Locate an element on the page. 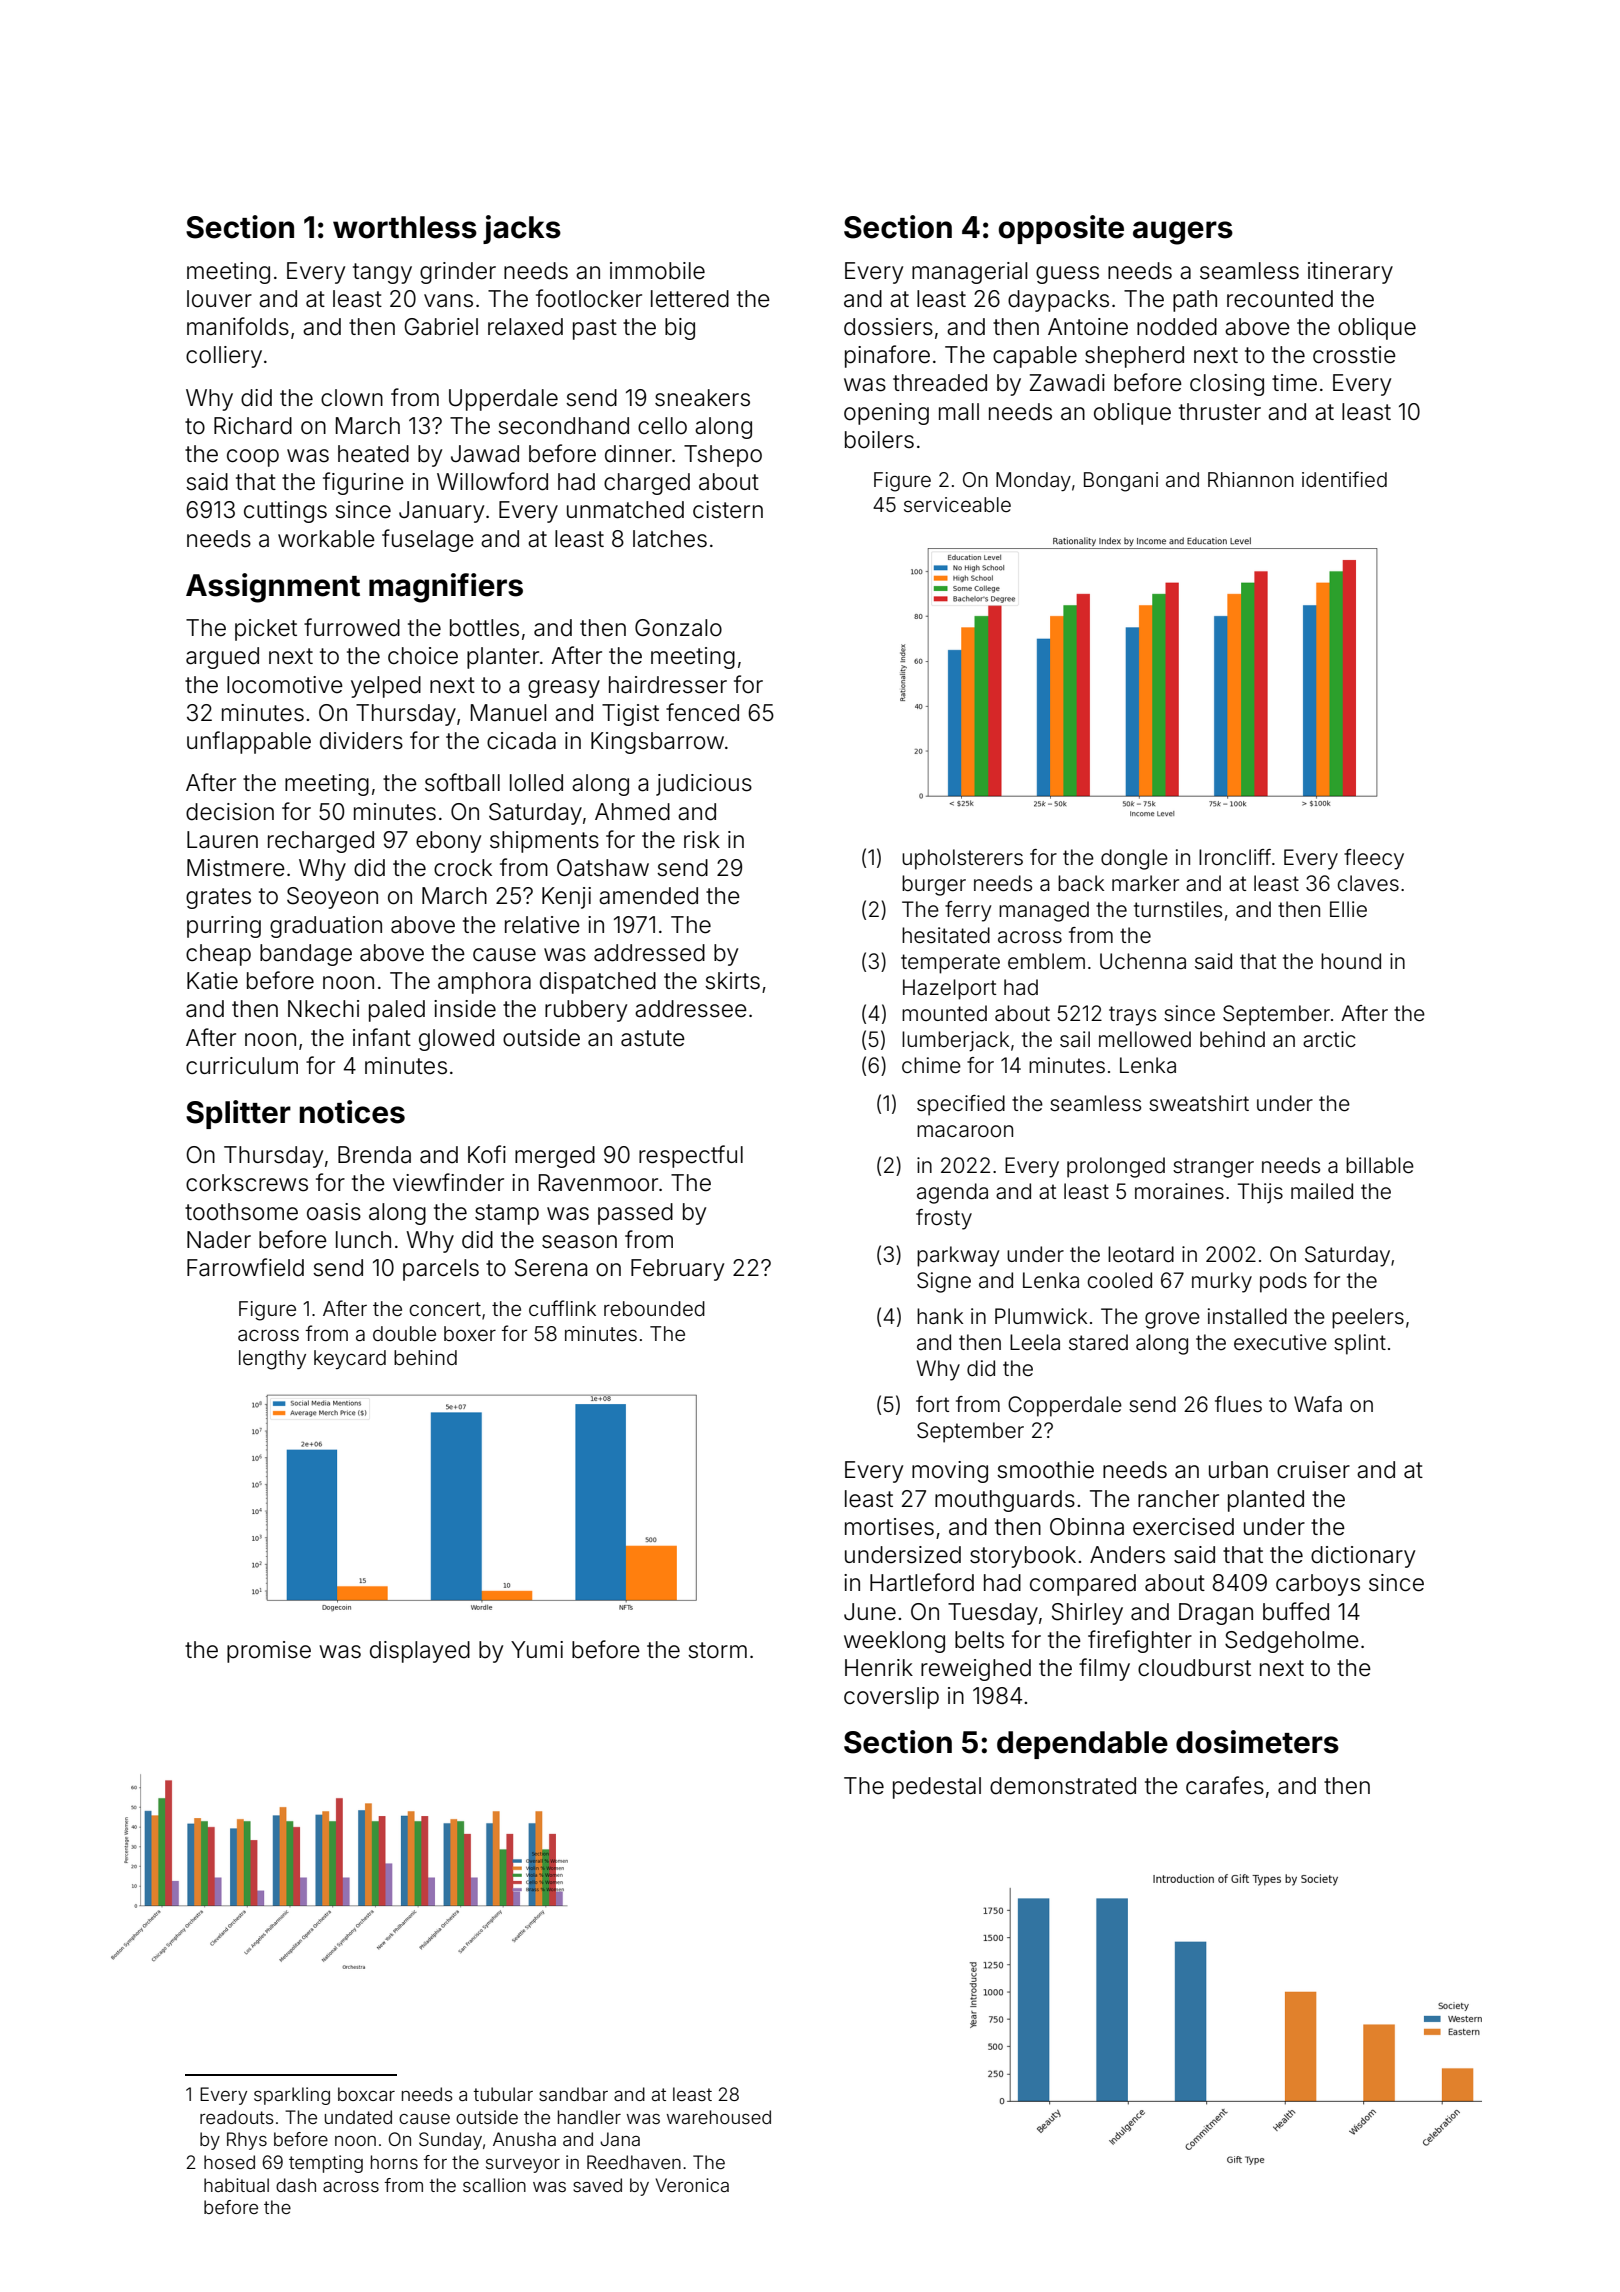  warehoused is located at coordinates (719, 2117).
